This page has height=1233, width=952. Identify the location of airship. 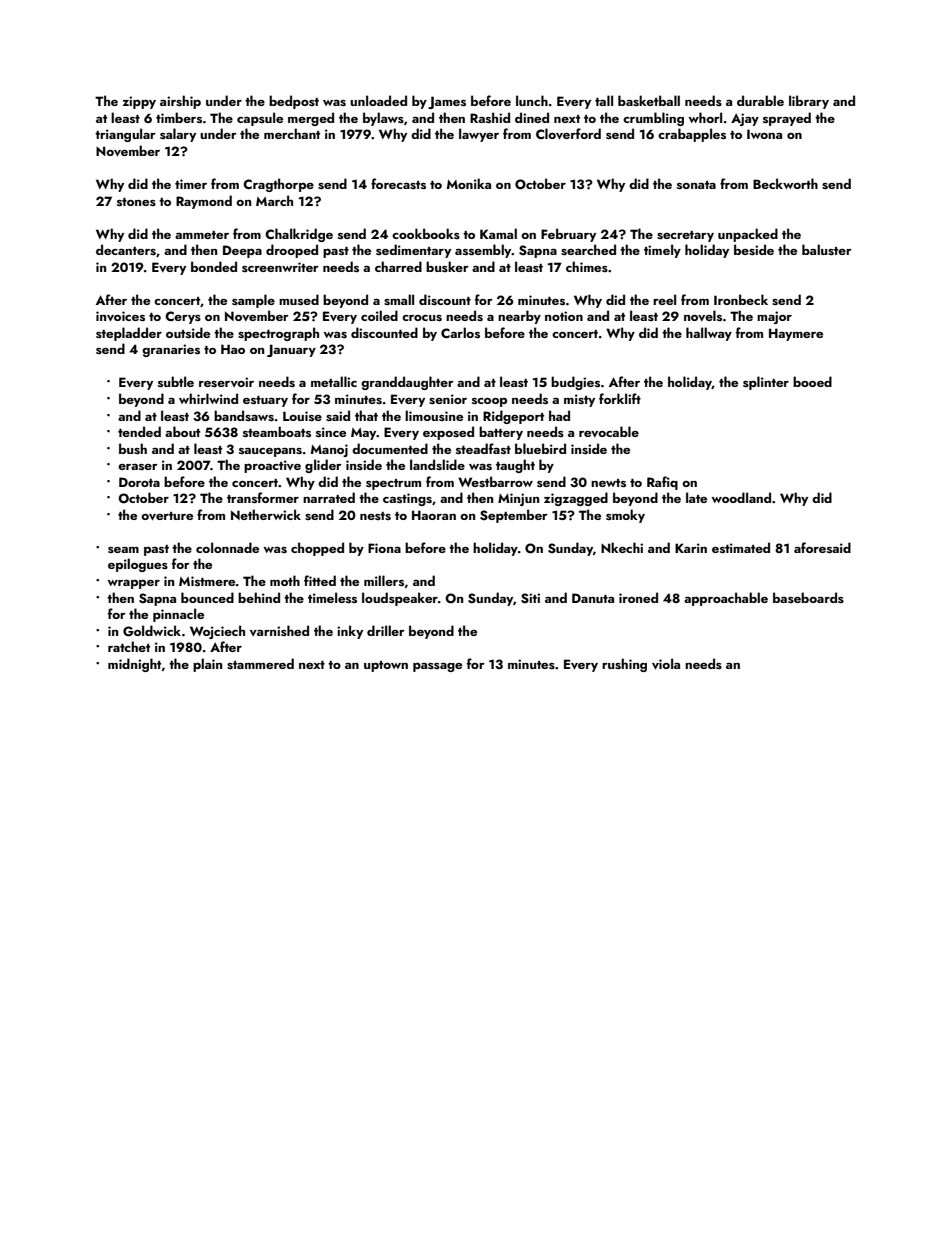
(180, 102).
